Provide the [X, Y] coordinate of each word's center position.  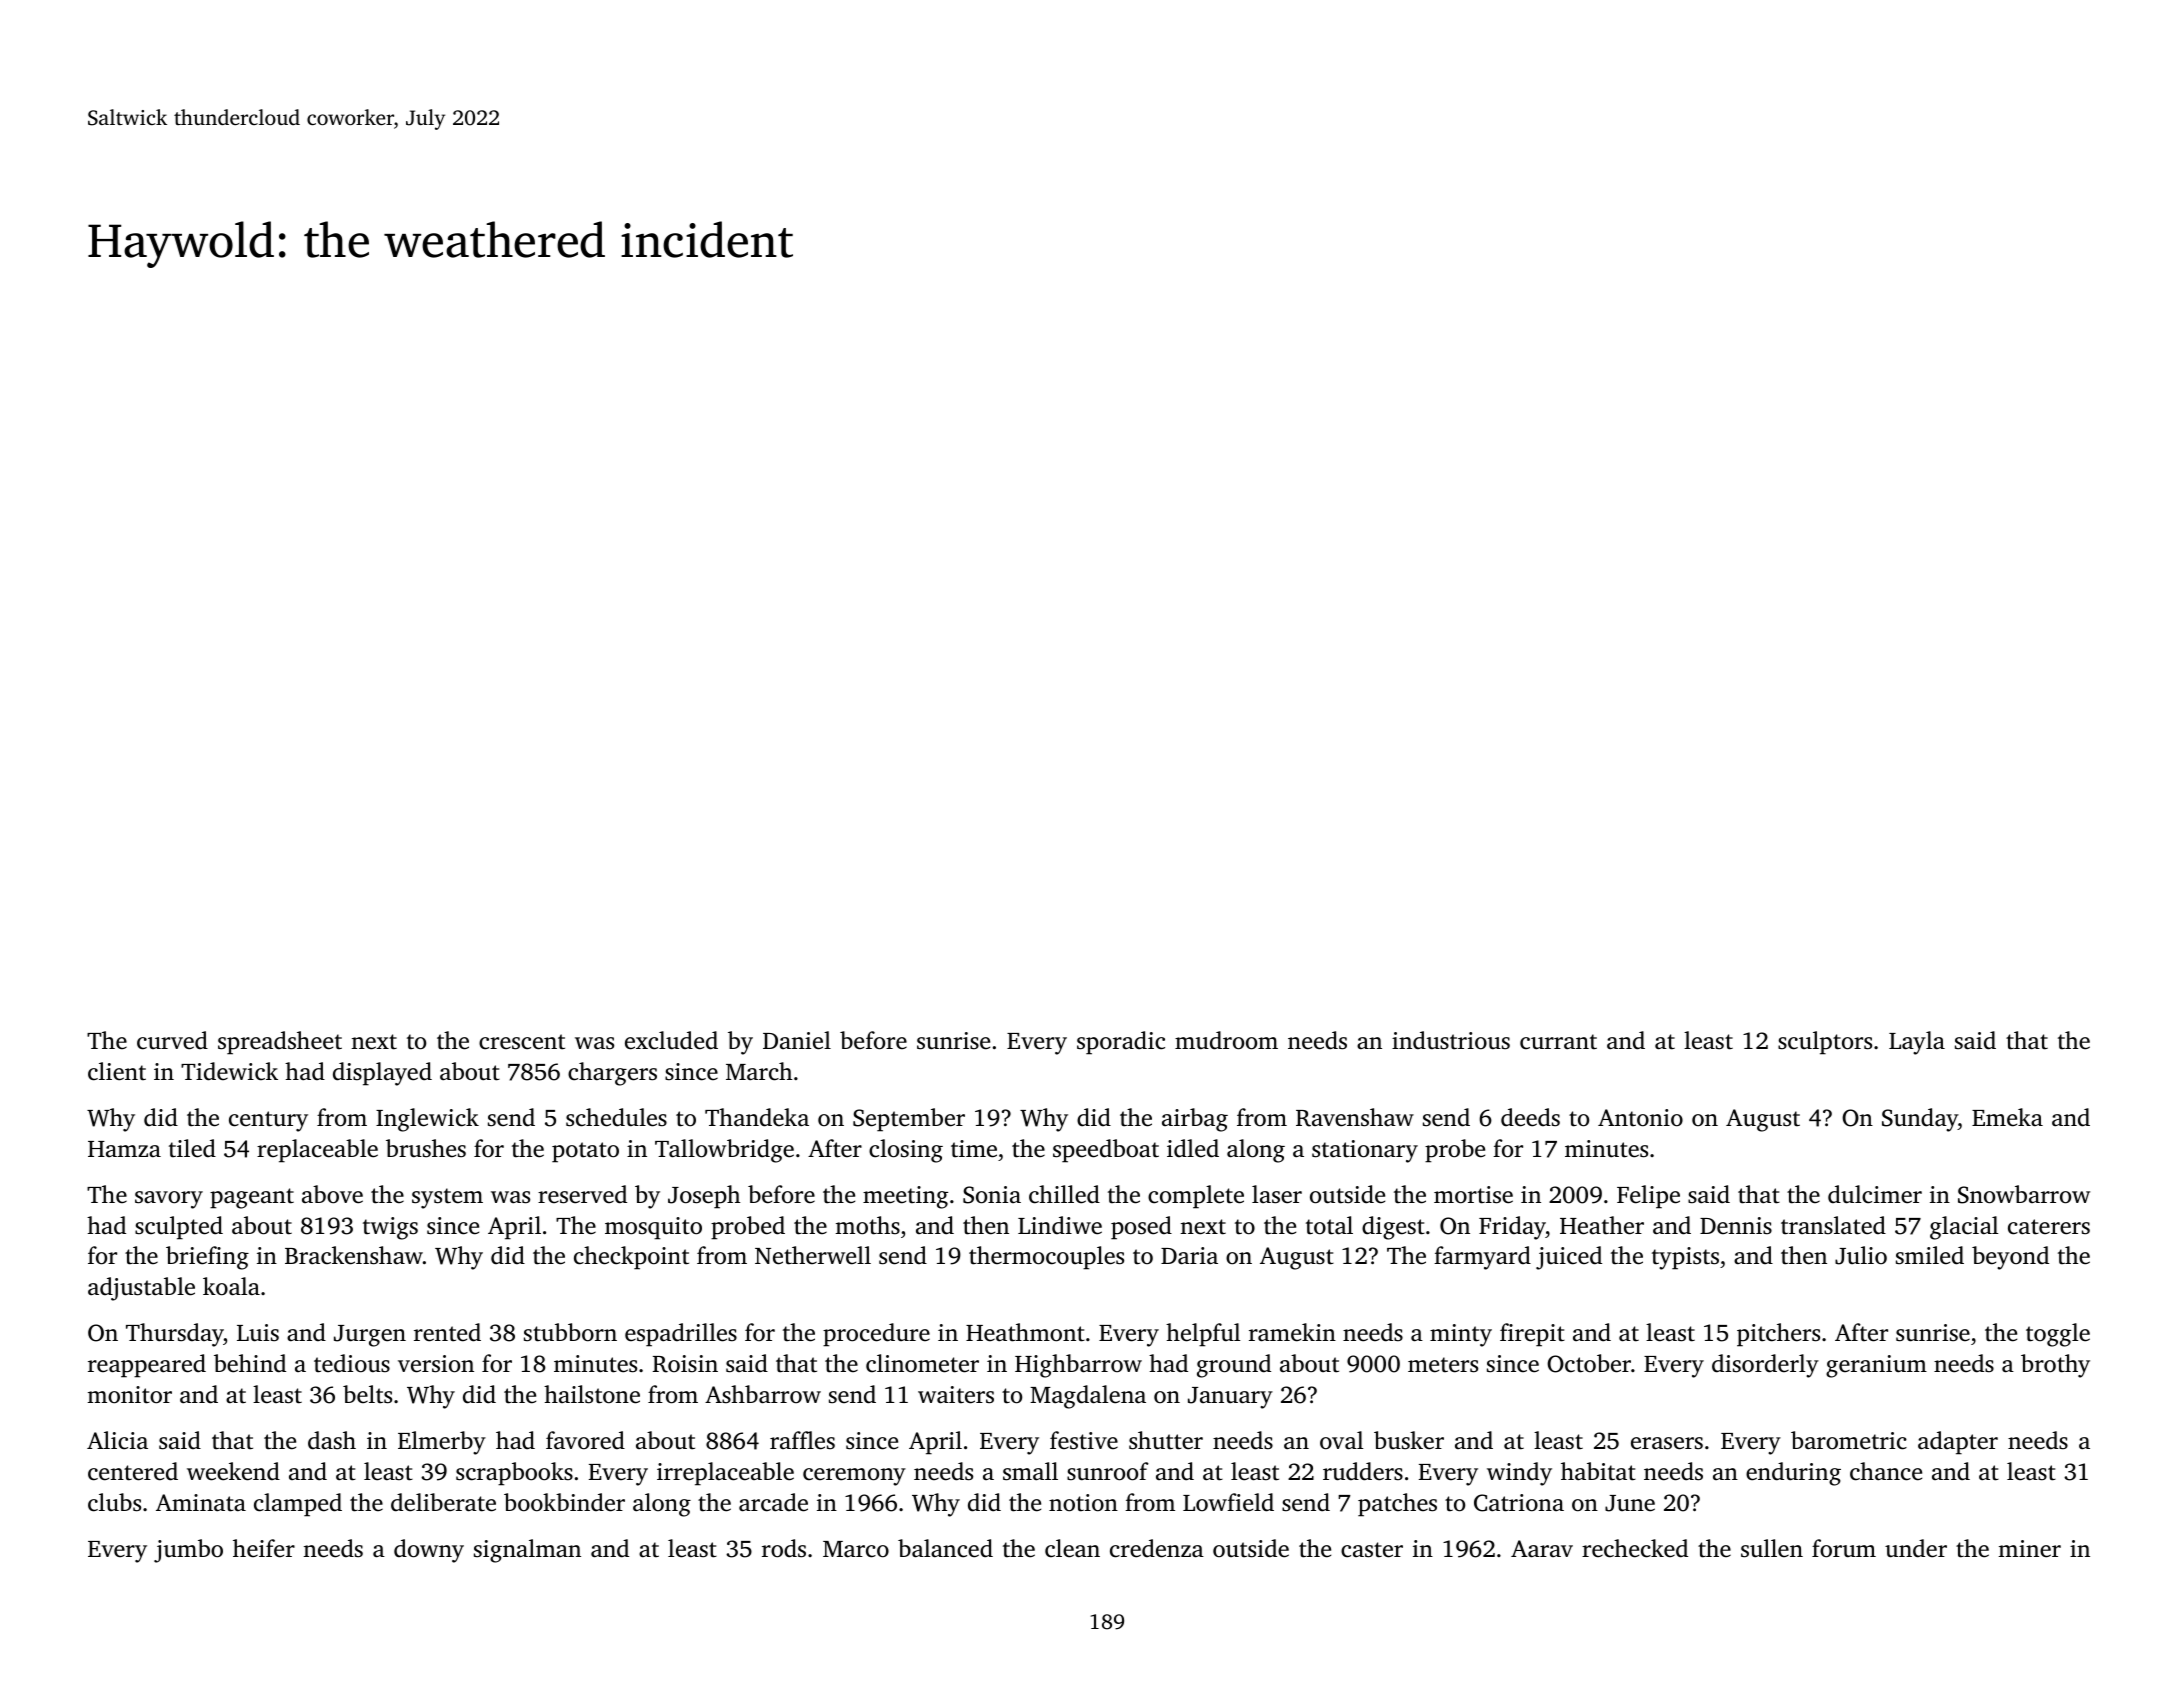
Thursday [175, 1335]
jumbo [188, 1551]
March [759, 1071]
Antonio [1640, 1118]
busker [1409, 1440]
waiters [956, 1395]
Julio [1861, 1255]
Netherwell [813, 1255]
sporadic [1121, 1043]
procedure [876, 1335]
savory [169, 1200]
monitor [129, 1395]
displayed [382, 1074]
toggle [2058, 1335]
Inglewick [427, 1120]
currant [1558, 1042]
